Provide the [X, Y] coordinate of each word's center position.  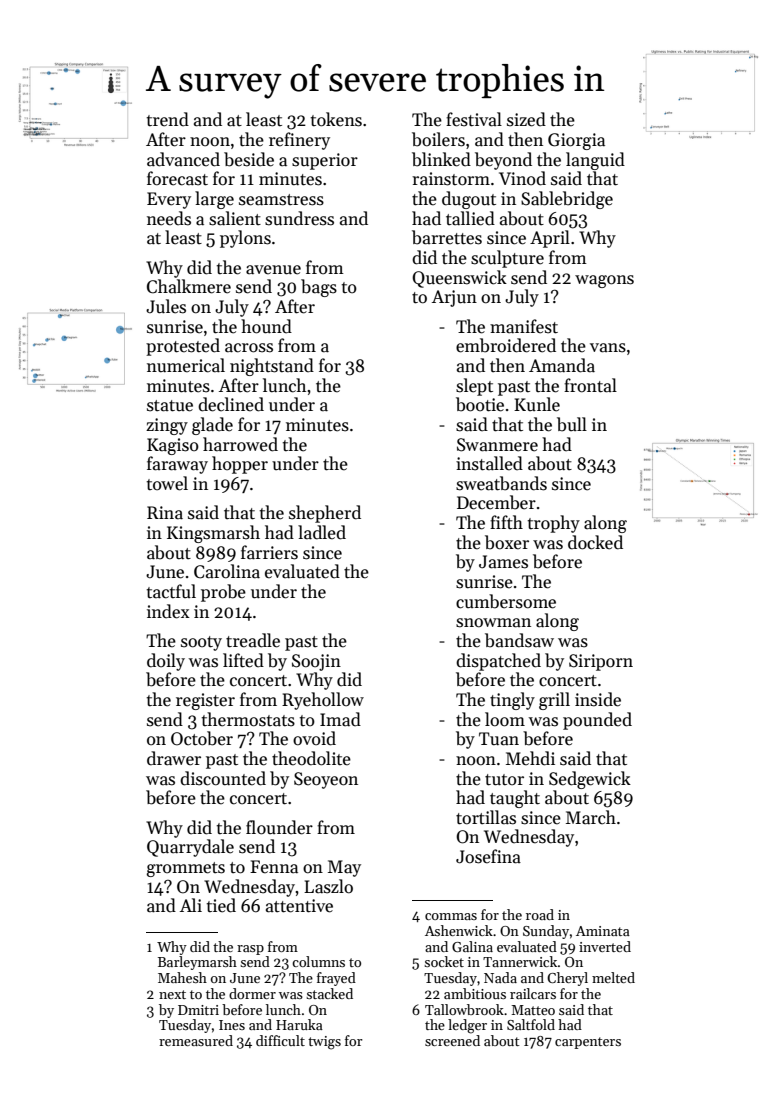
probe [223, 593]
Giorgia [576, 141]
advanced [183, 159]
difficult [280, 1040]
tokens [336, 119]
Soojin [316, 662]
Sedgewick [590, 780]
